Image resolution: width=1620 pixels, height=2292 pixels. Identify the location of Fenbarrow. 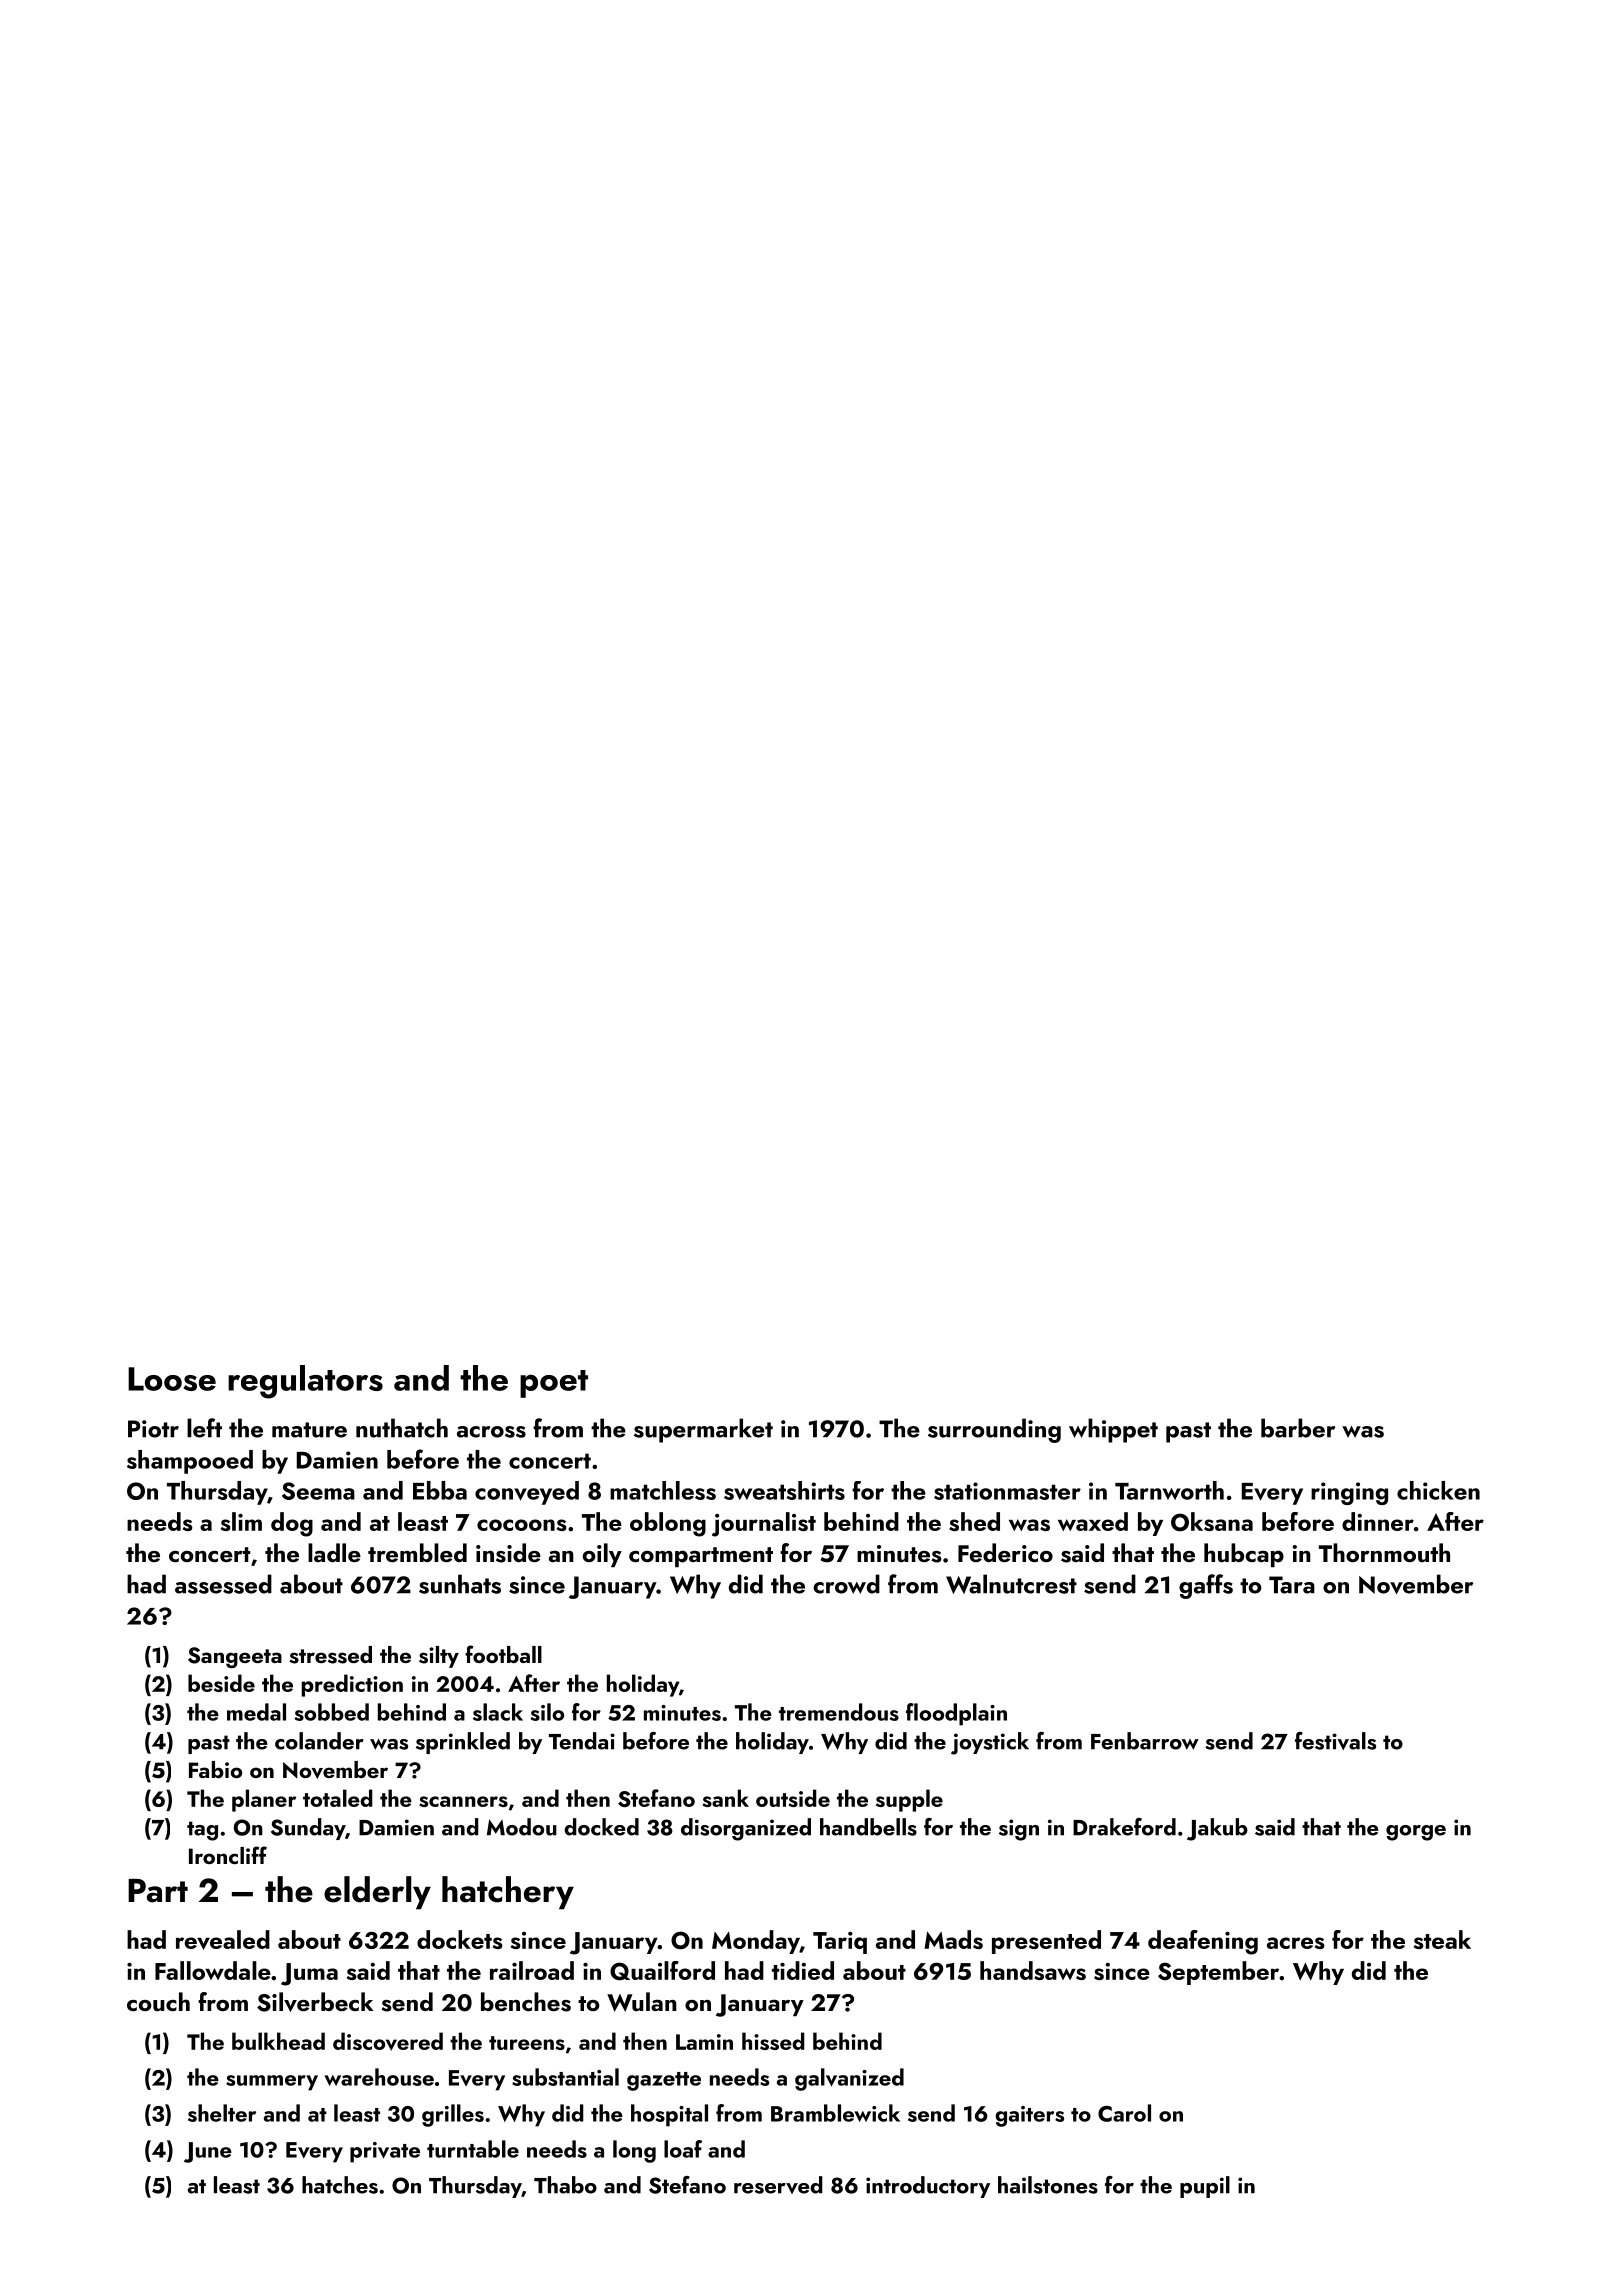
(1145, 1741).
